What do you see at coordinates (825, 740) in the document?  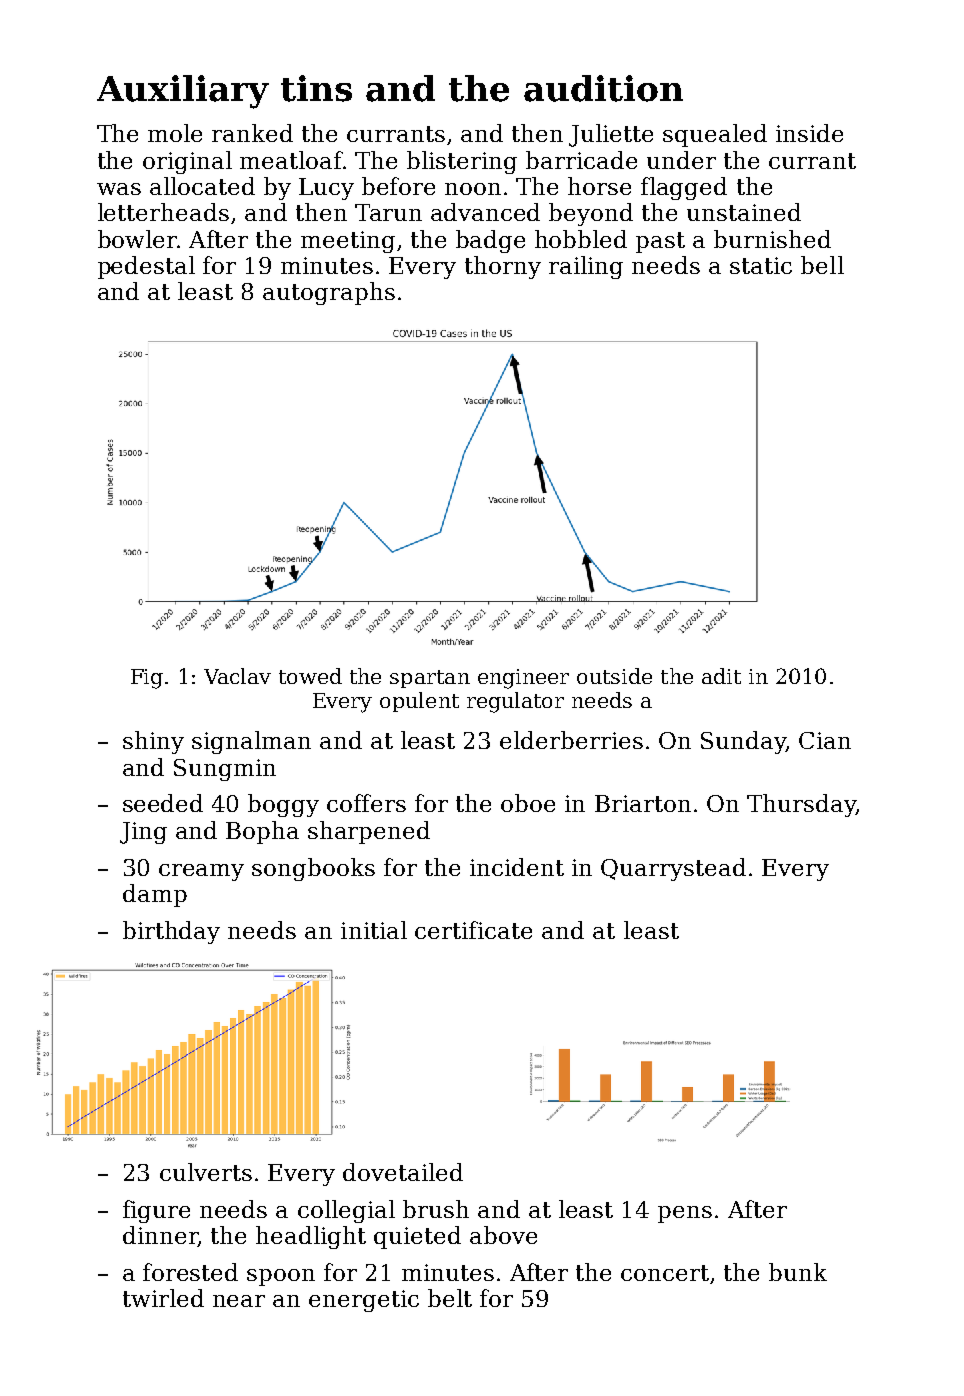 I see `Cian` at bounding box center [825, 740].
